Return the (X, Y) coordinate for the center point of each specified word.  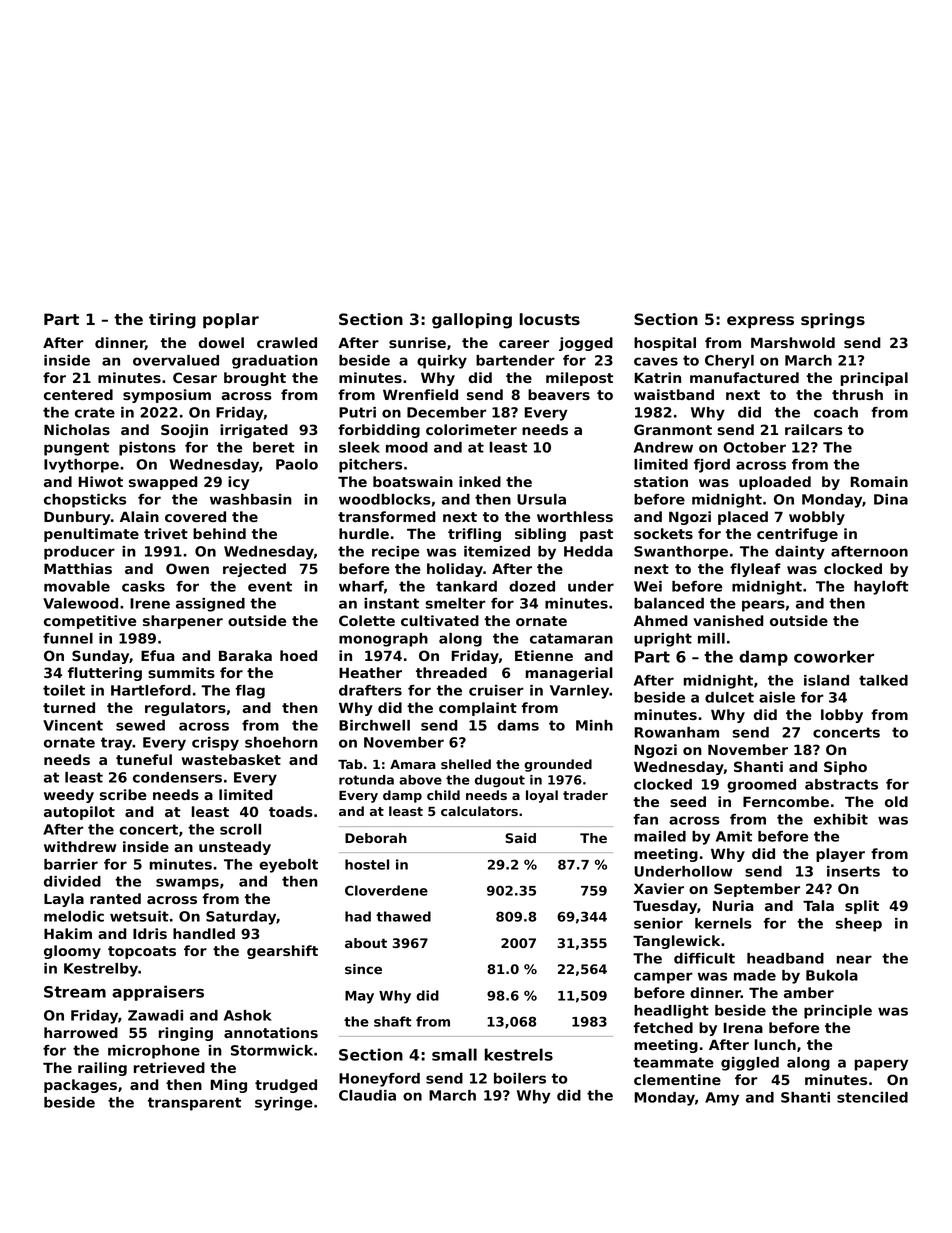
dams (518, 725)
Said (520, 838)
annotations (271, 1032)
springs (833, 321)
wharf (361, 586)
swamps (187, 884)
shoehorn (281, 742)
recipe (395, 553)
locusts (550, 319)
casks (143, 586)
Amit (734, 836)
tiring (172, 321)
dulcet (729, 697)
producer (79, 553)
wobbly (817, 518)
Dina (891, 499)
